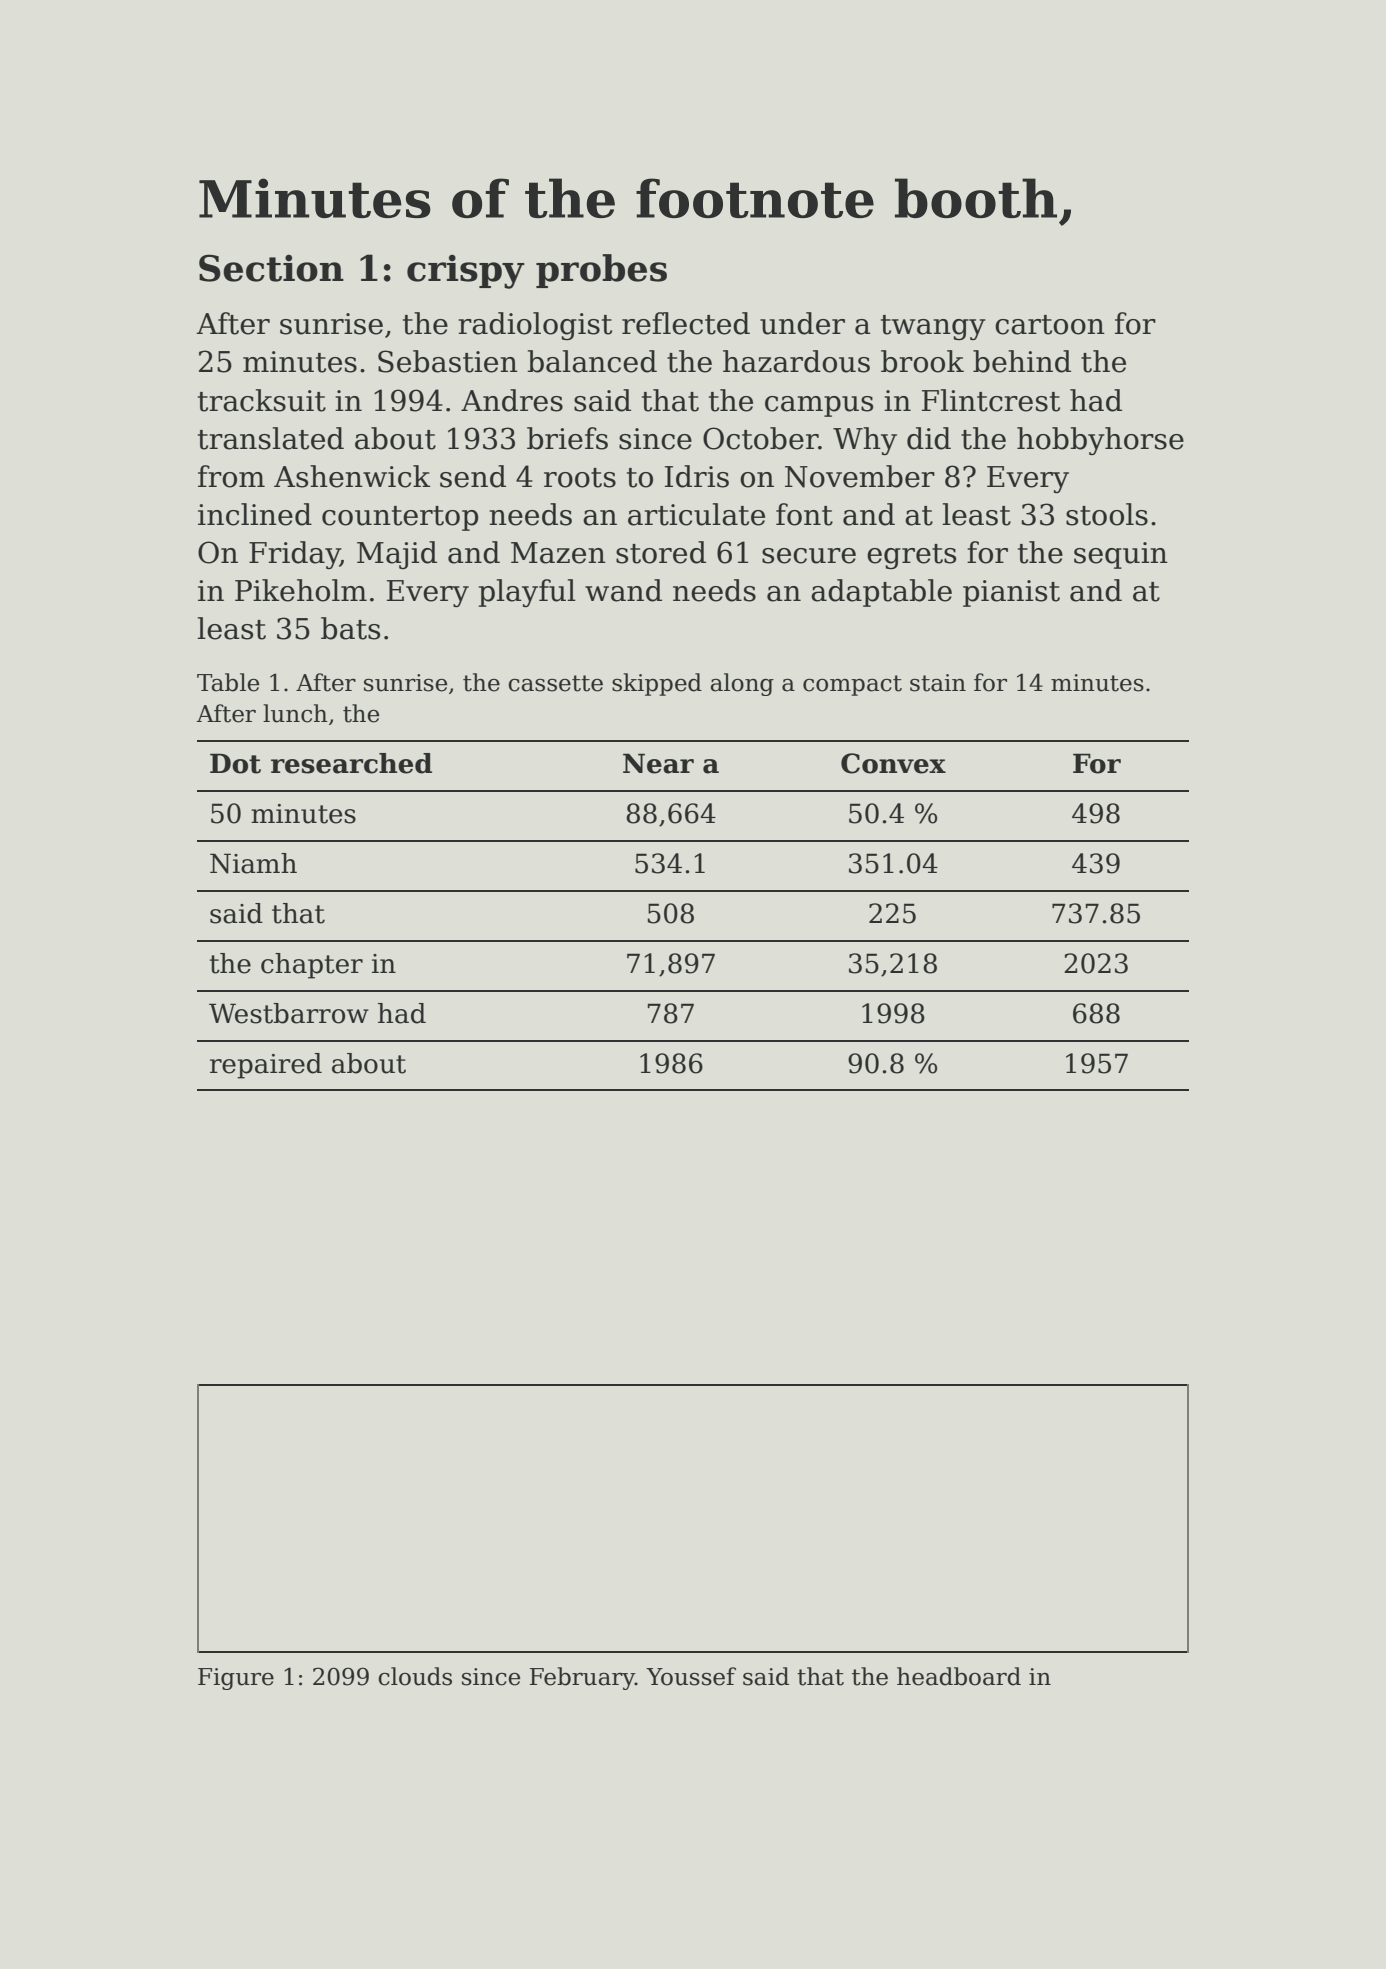 The height and width of the document is (1969, 1386). I want to click on November, so click(860, 476).
